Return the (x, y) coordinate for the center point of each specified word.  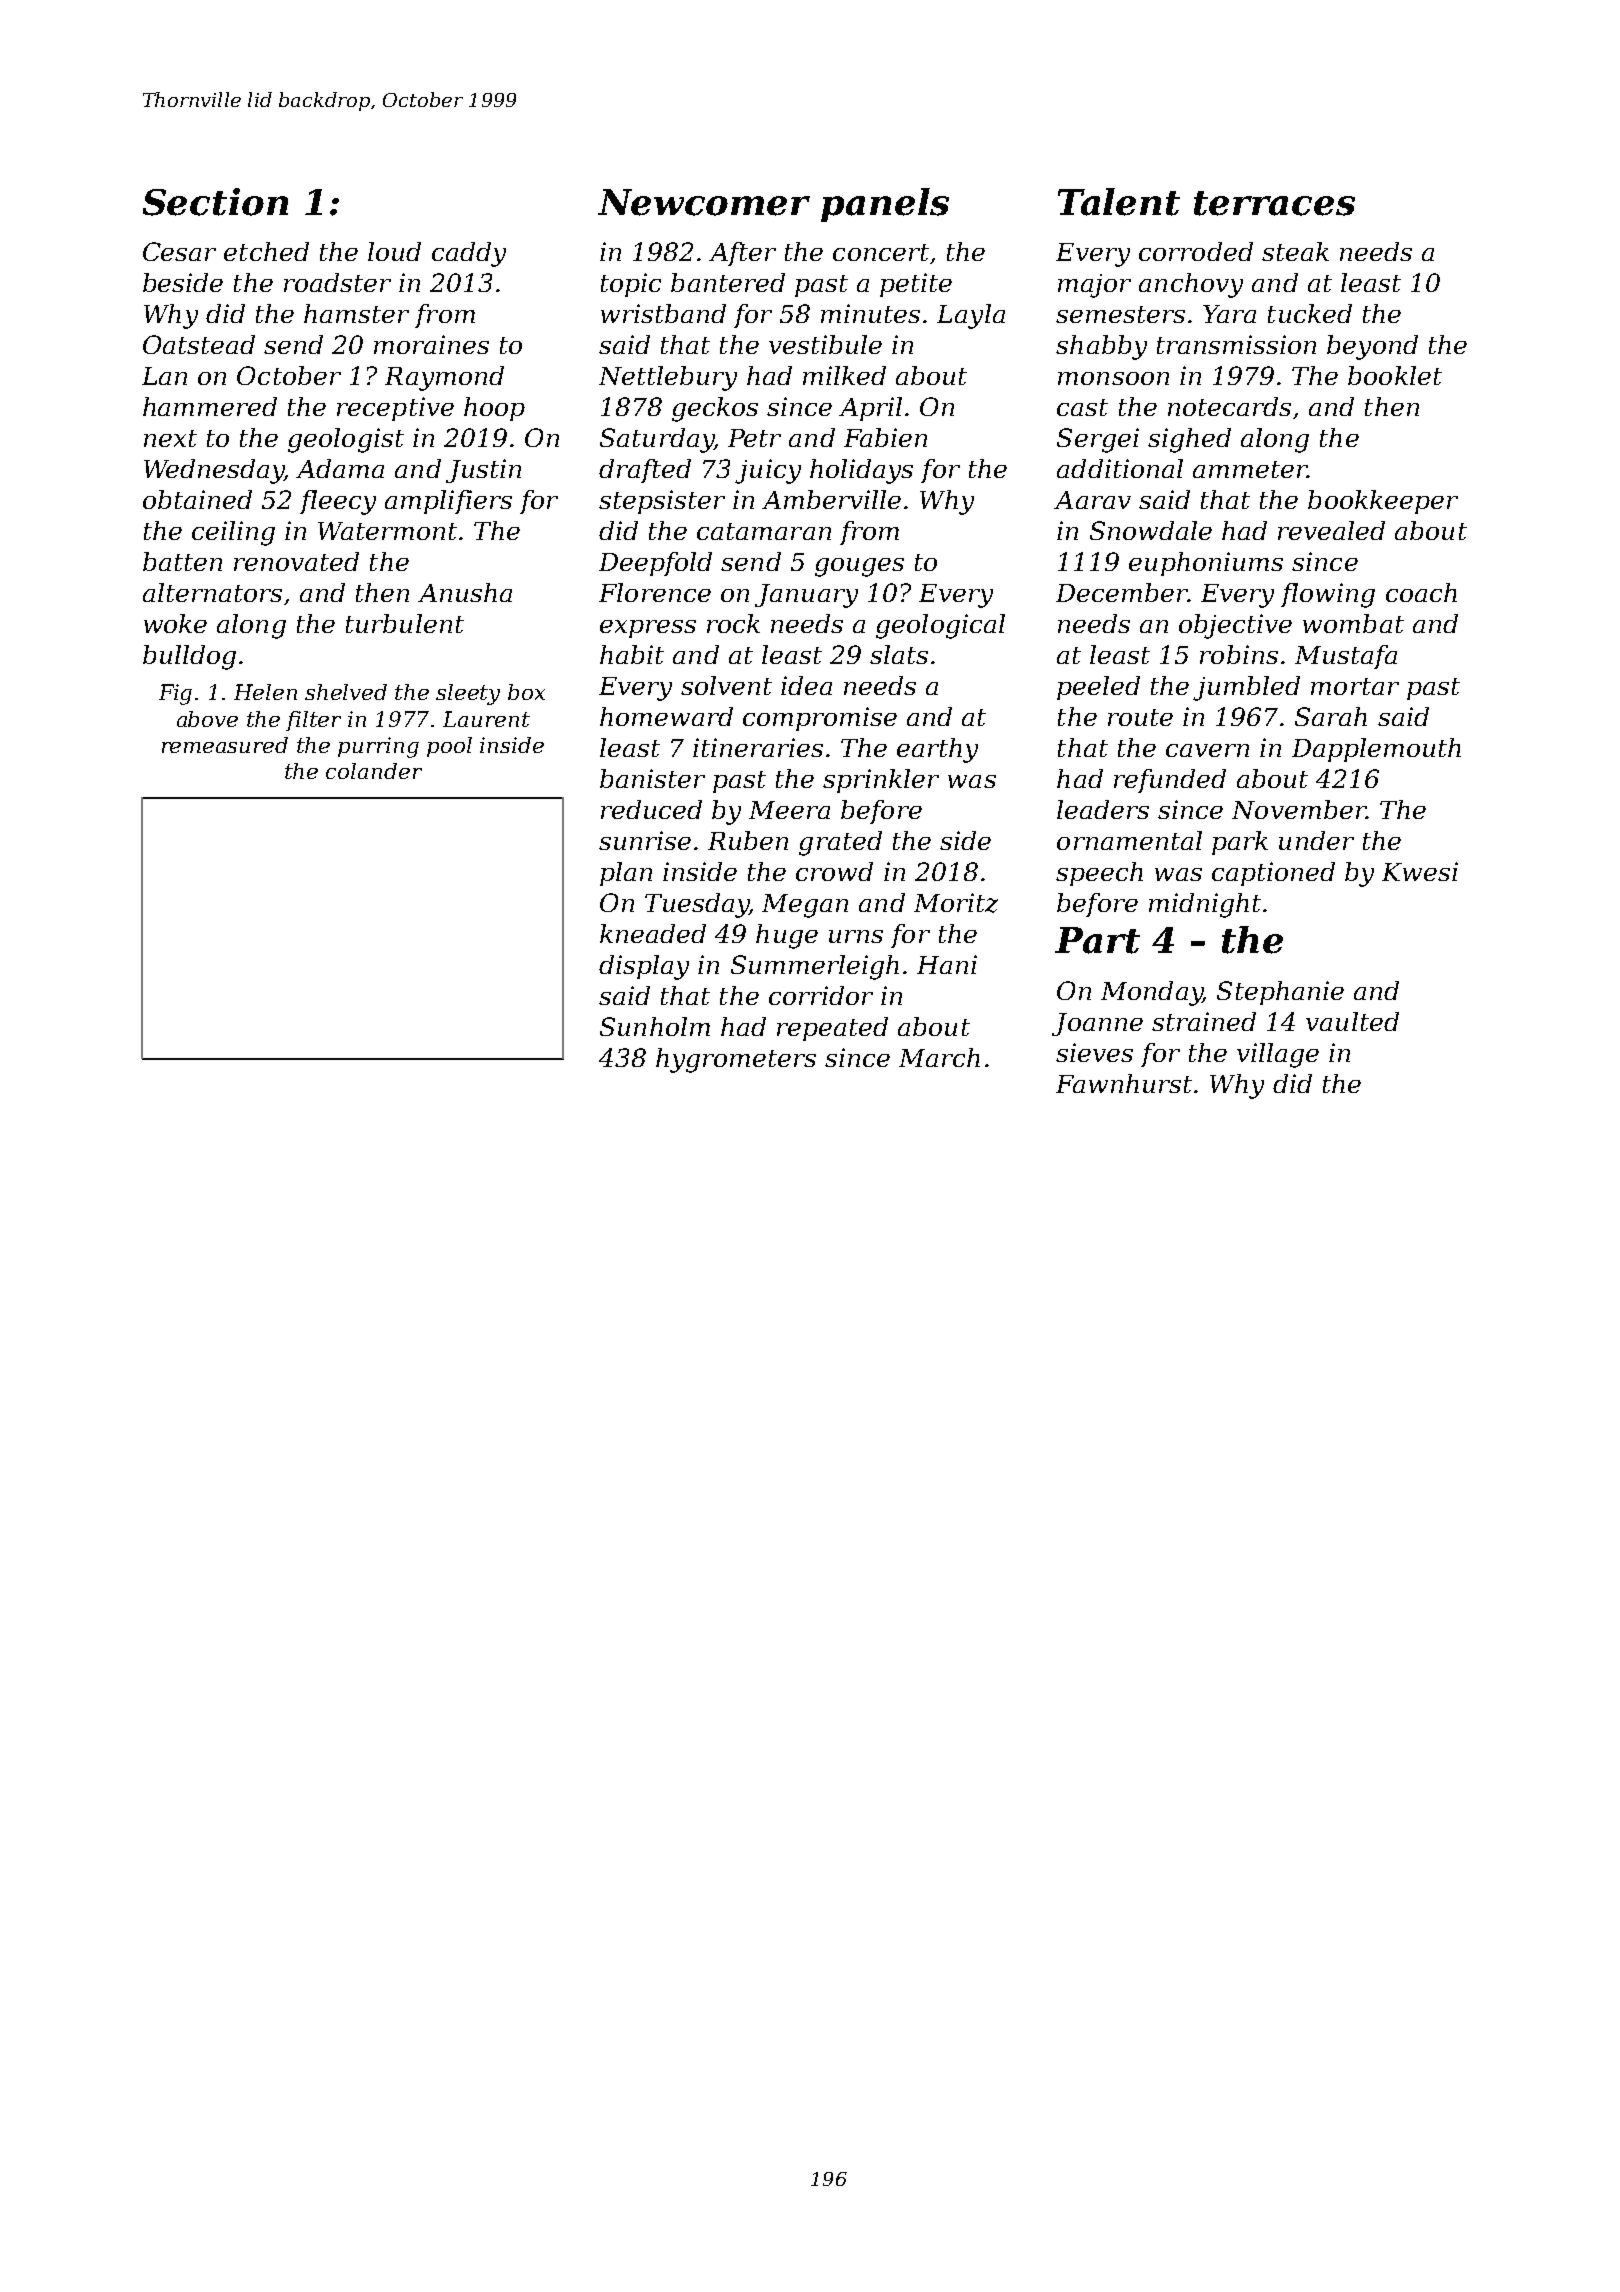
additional (1120, 468)
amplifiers (448, 502)
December (1122, 592)
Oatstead (199, 344)
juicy (768, 471)
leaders (1103, 809)
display (644, 967)
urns (856, 936)
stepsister (662, 502)
